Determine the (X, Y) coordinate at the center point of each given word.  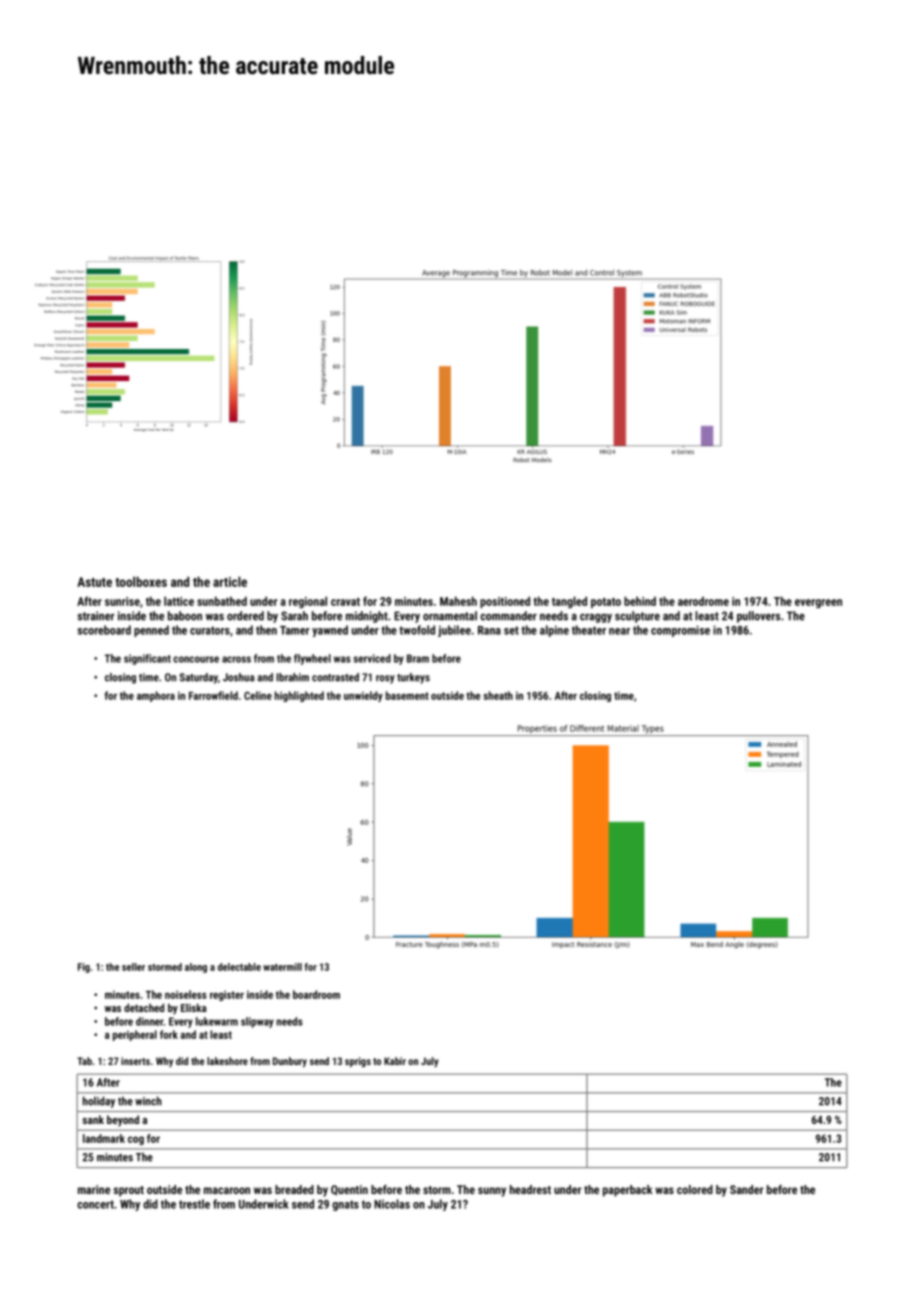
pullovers (759, 617)
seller (133, 967)
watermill (282, 967)
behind (640, 601)
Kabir (395, 1061)
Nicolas (392, 1204)
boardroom (316, 994)
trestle (194, 1204)
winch (148, 1101)
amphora (156, 696)
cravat (345, 602)
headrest (530, 1189)
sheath (498, 695)
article (230, 581)
